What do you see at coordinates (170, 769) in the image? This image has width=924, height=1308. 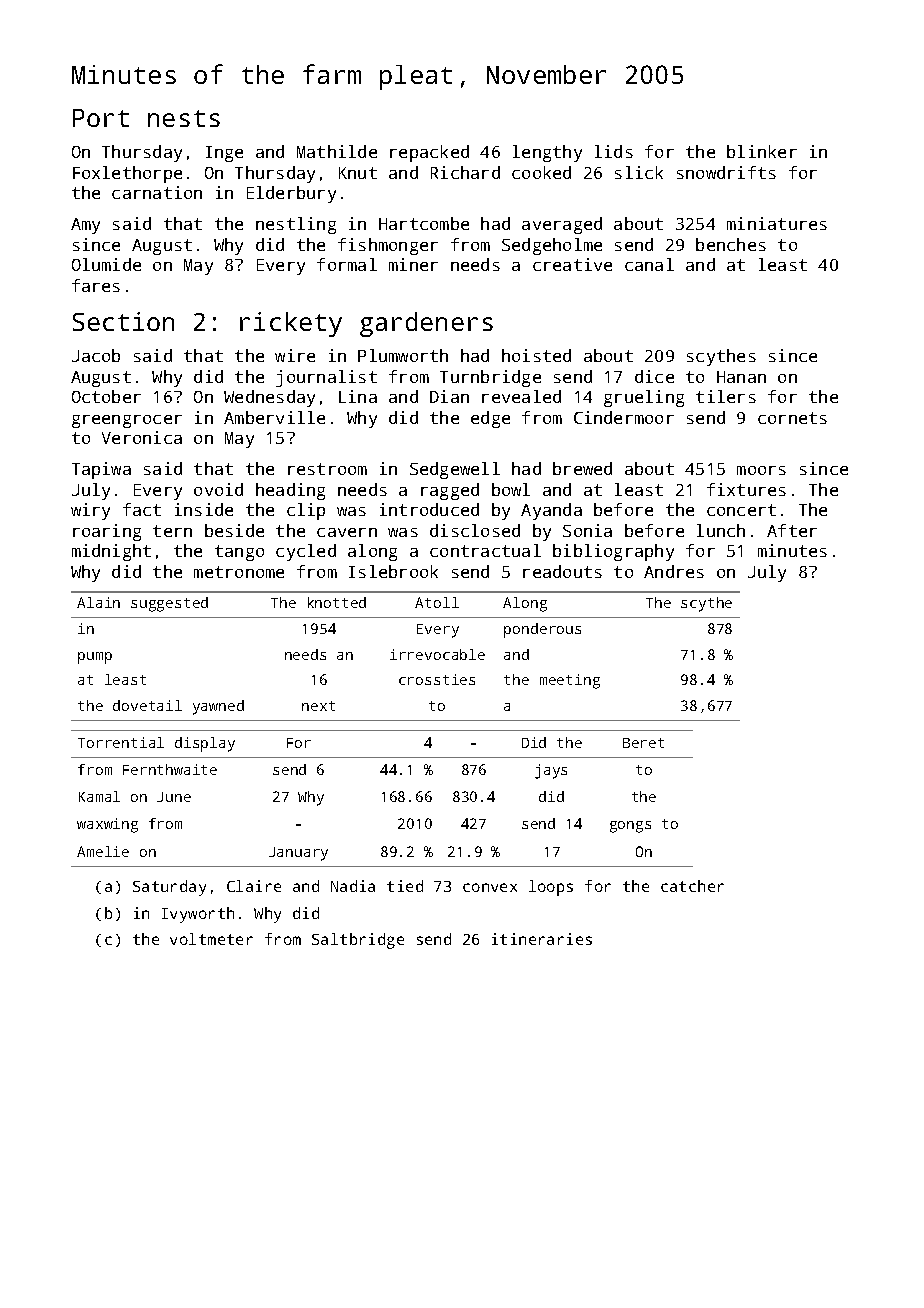 I see `Fernthwaite` at bounding box center [170, 769].
